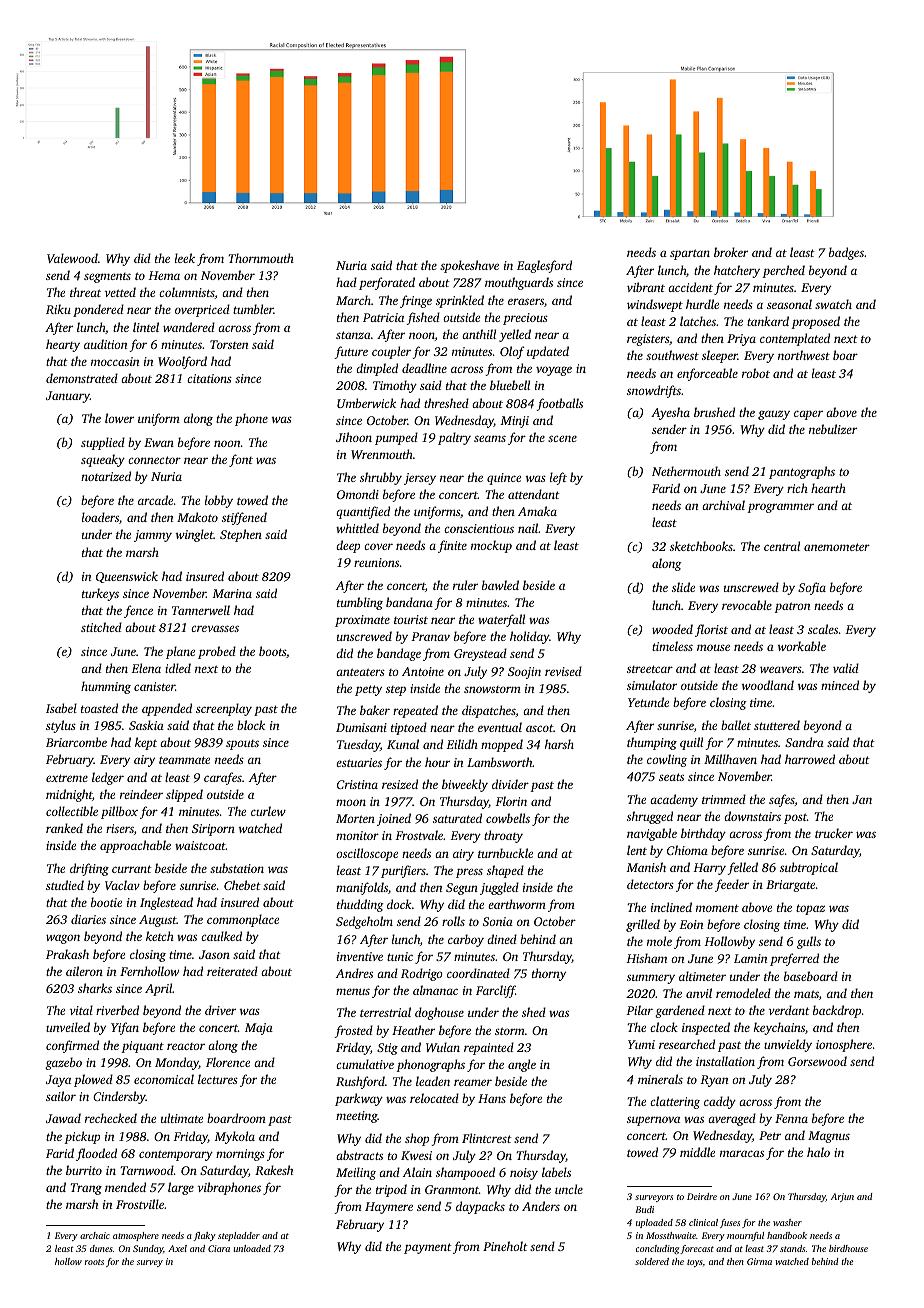  What do you see at coordinates (702, 1196) in the image?
I see `Deirdre` at bounding box center [702, 1196].
